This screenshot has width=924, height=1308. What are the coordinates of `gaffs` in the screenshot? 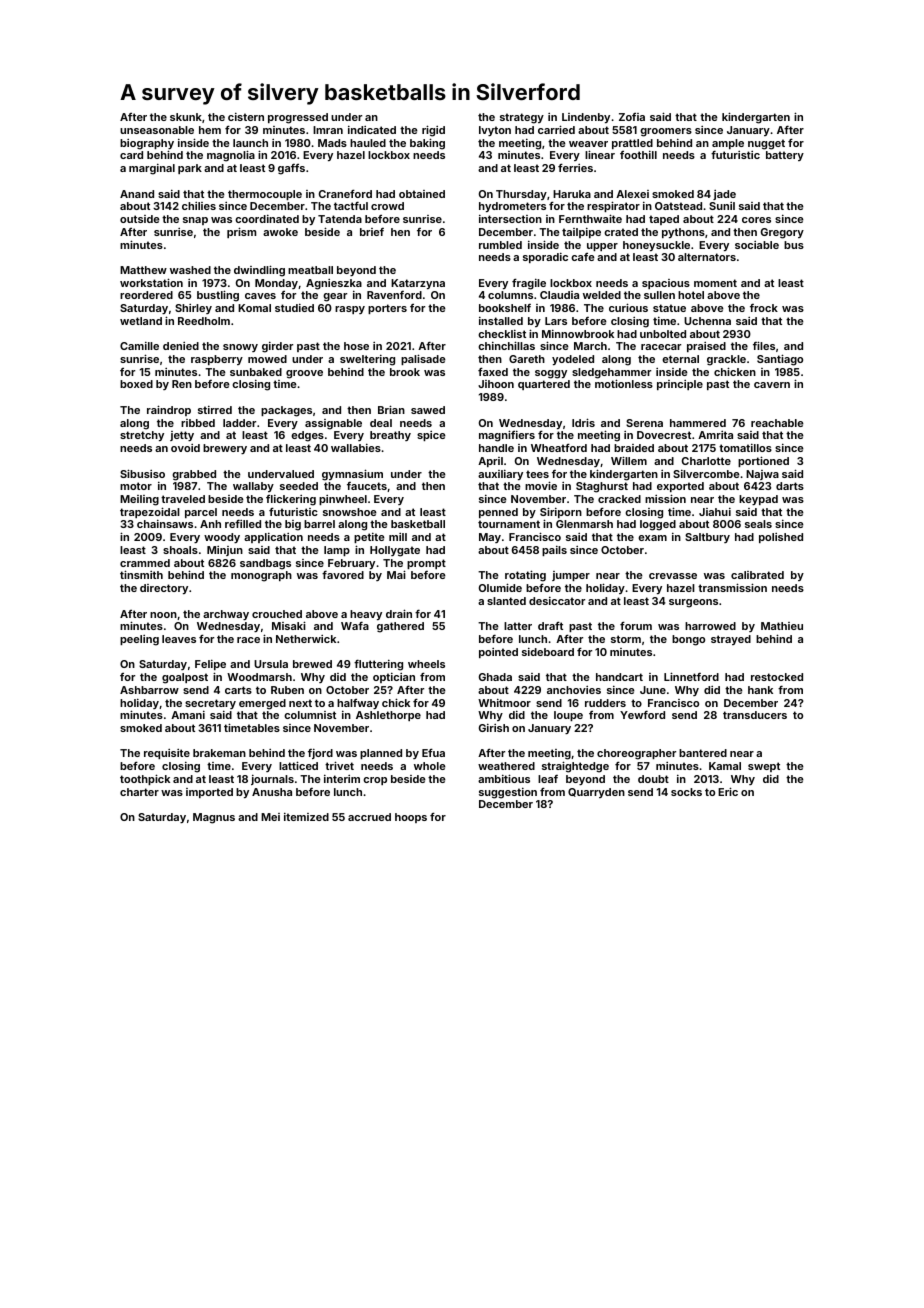 It's located at (291, 169).
